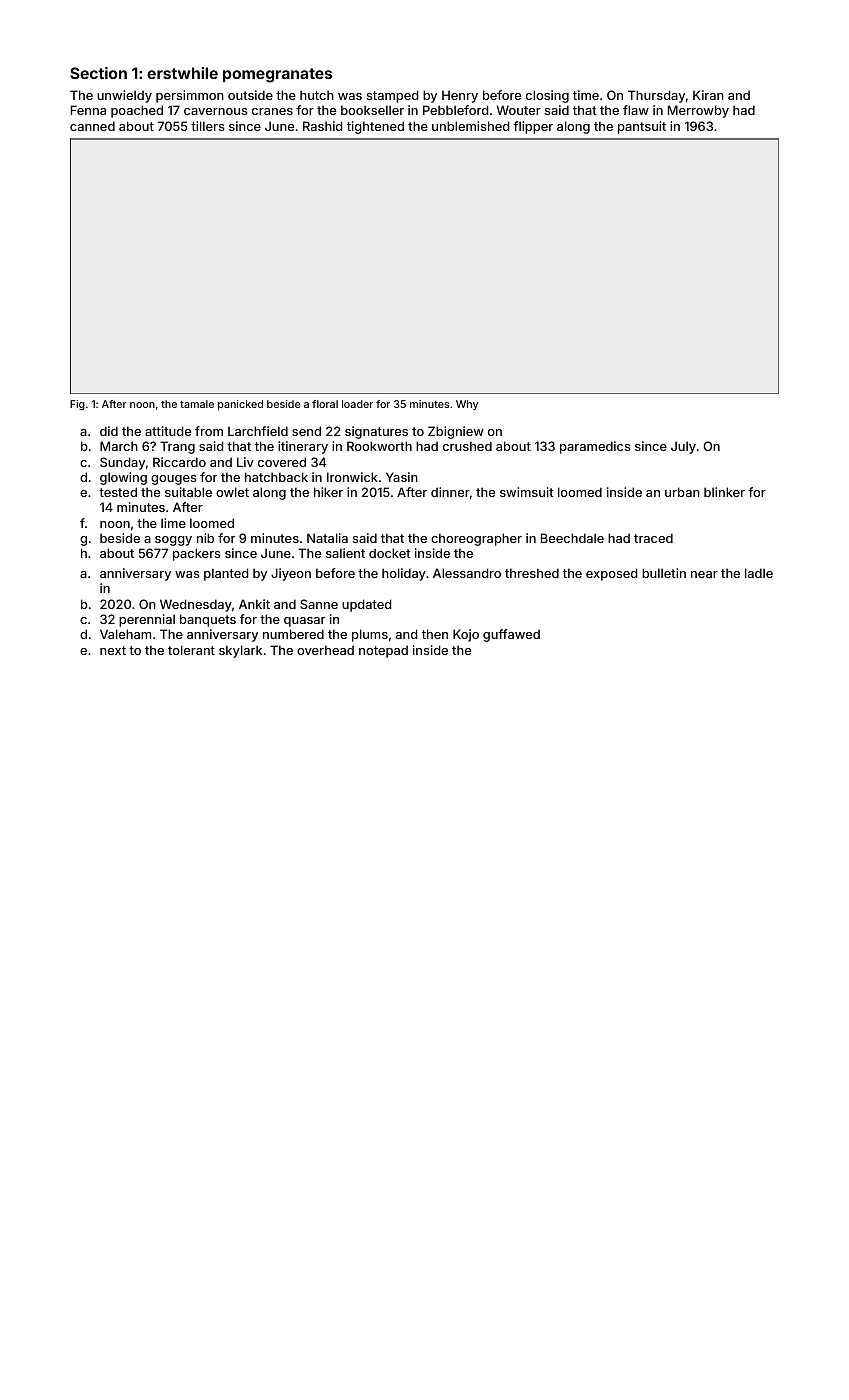 The image size is (849, 1400). Describe the element at coordinates (636, 110) in the image. I see `flaw` at that location.
